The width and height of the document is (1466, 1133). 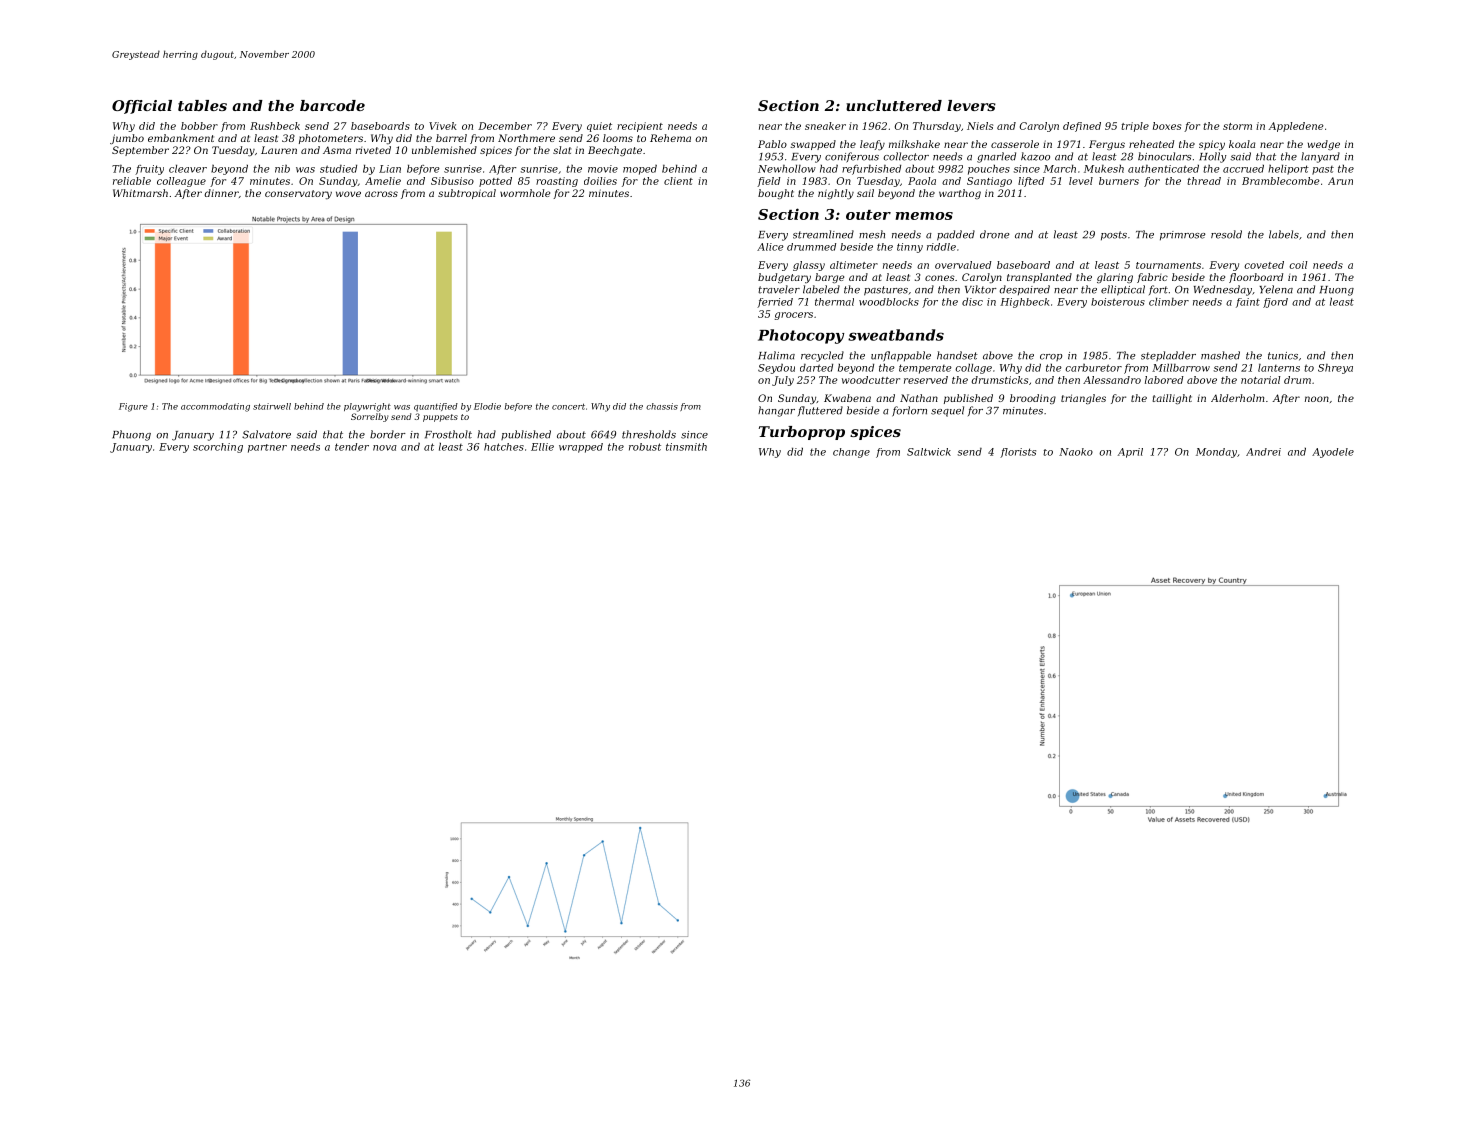 I want to click on robust, so click(x=645, y=447).
